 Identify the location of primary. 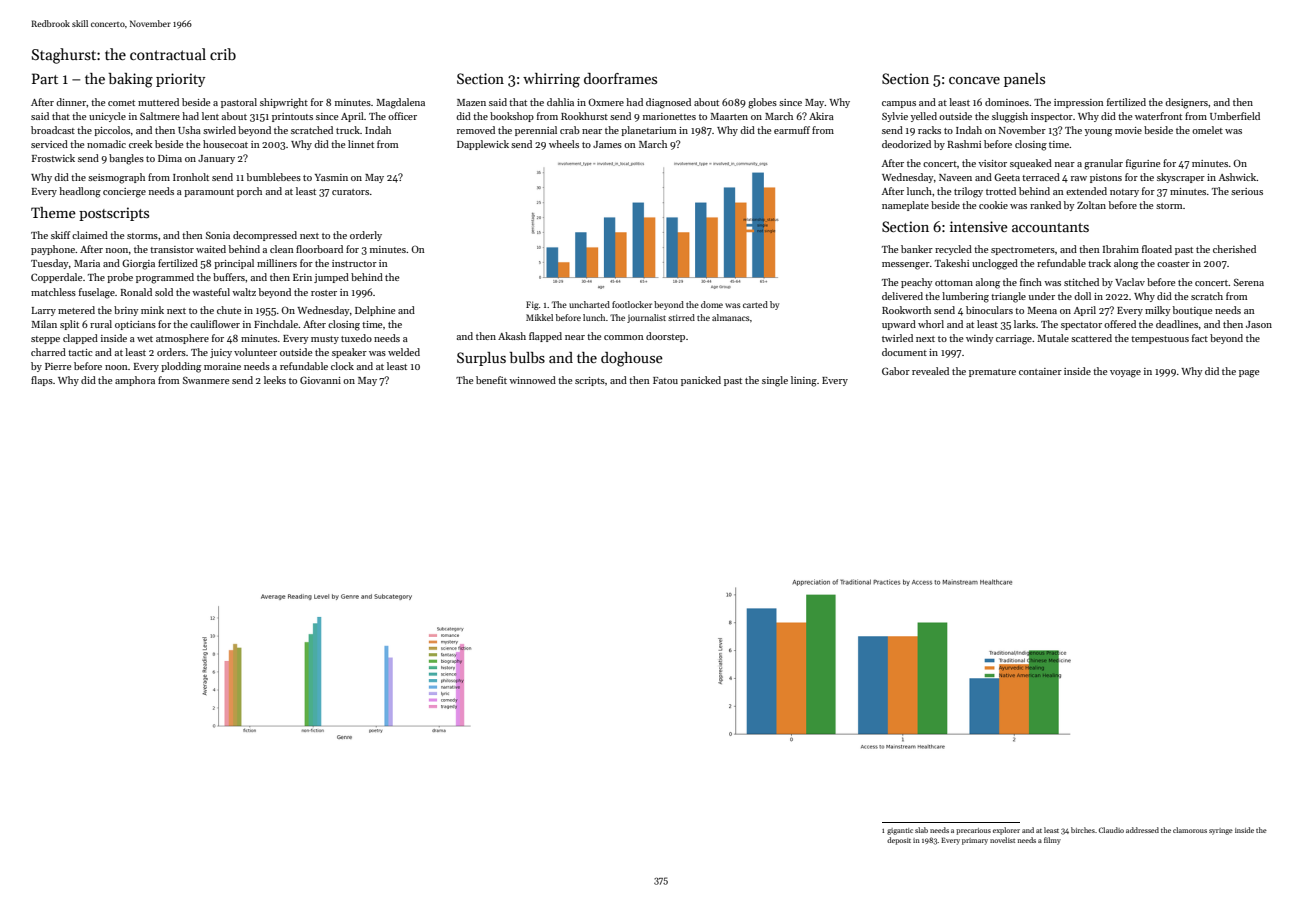
(975, 841).
